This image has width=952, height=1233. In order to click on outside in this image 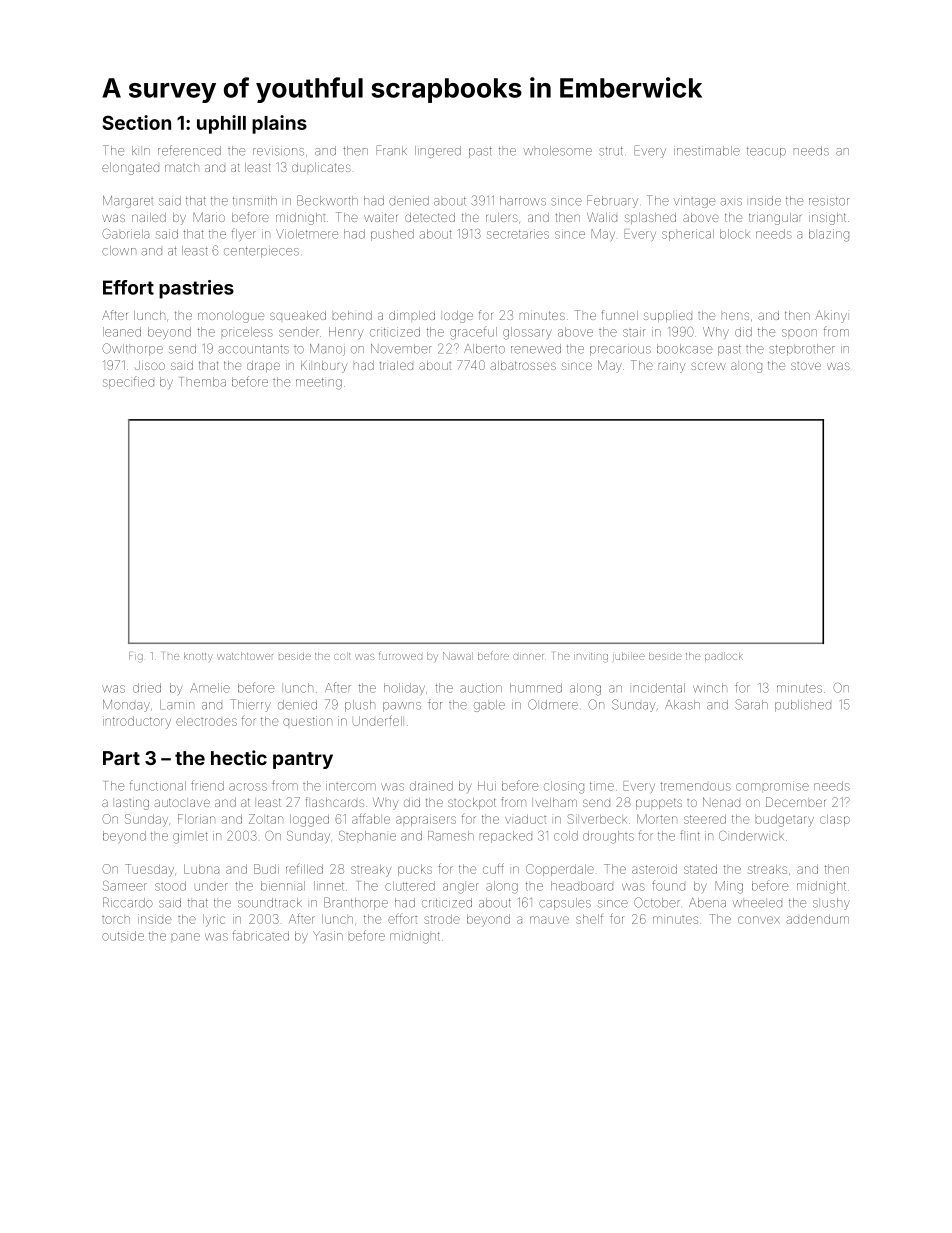, I will do `click(123, 936)`.
